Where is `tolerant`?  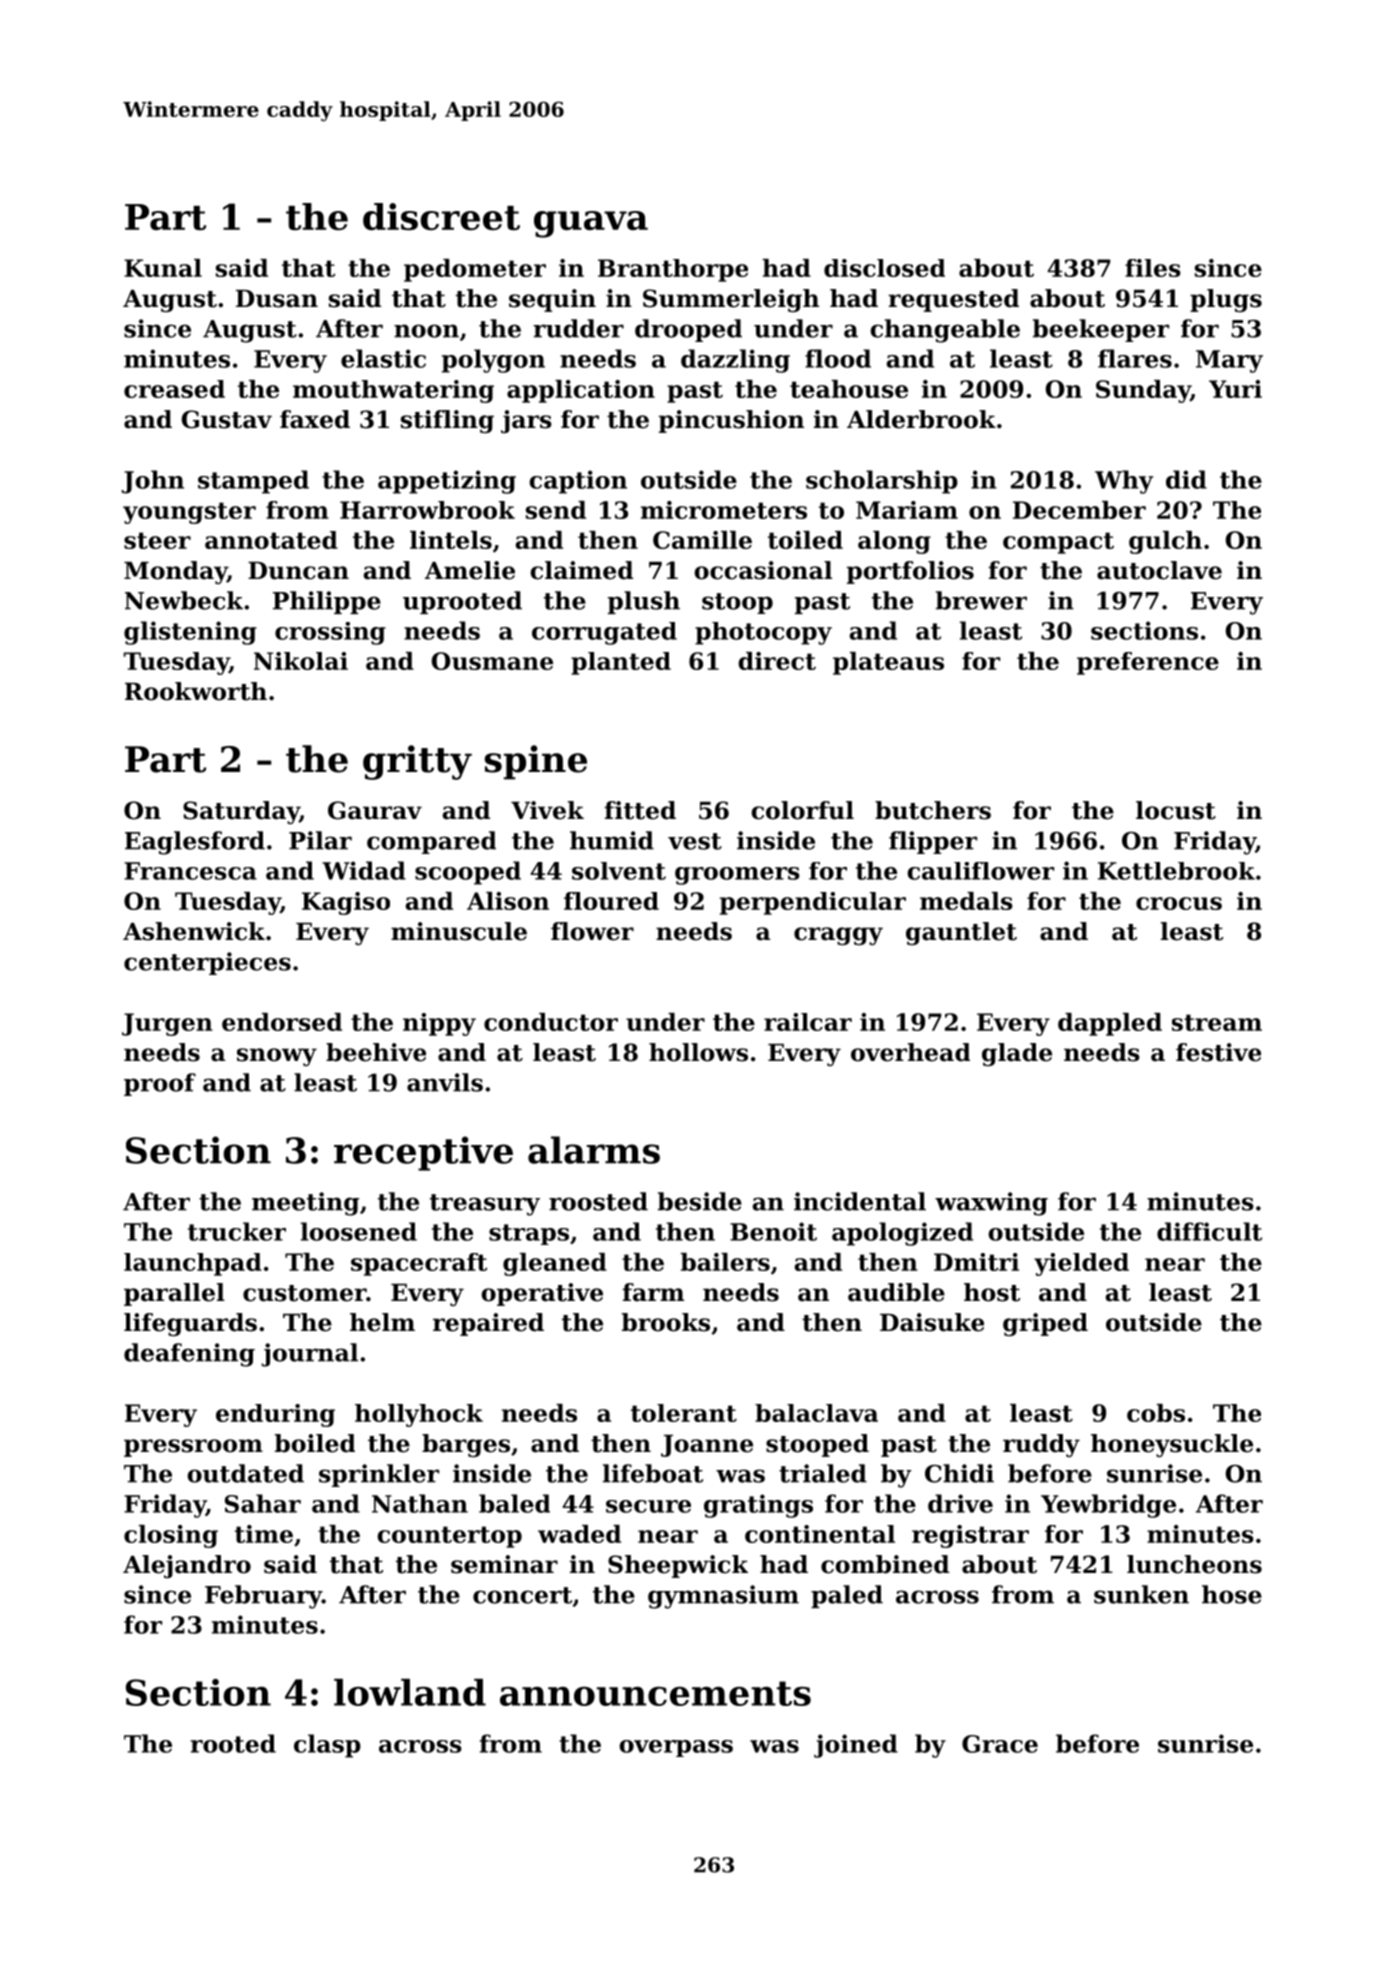 tolerant is located at coordinates (684, 1413).
